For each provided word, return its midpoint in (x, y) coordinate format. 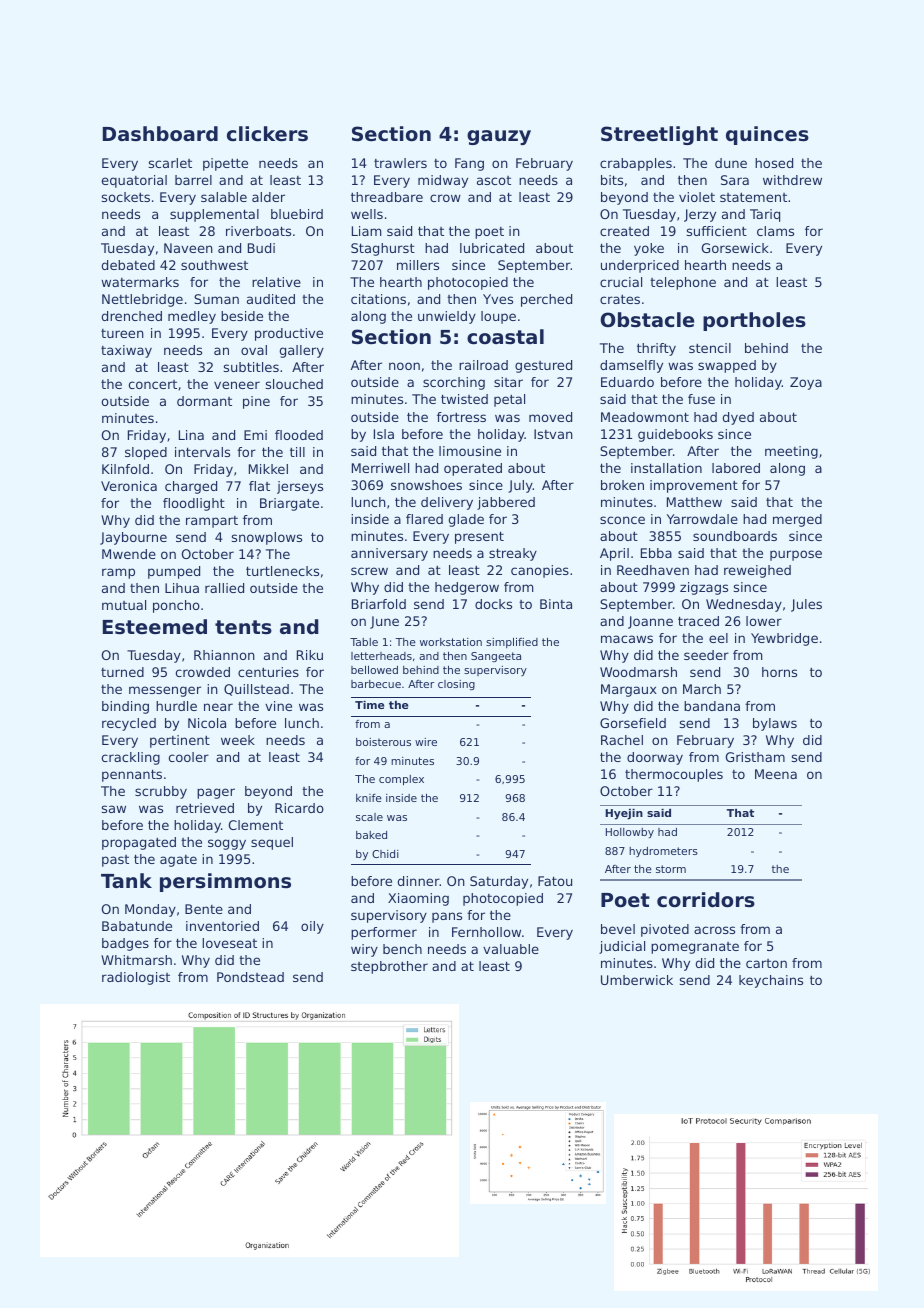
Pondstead (250, 977)
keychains (771, 981)
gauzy (499, 137)
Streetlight (659, 135)
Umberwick (637, 980)
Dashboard (160, 133)
